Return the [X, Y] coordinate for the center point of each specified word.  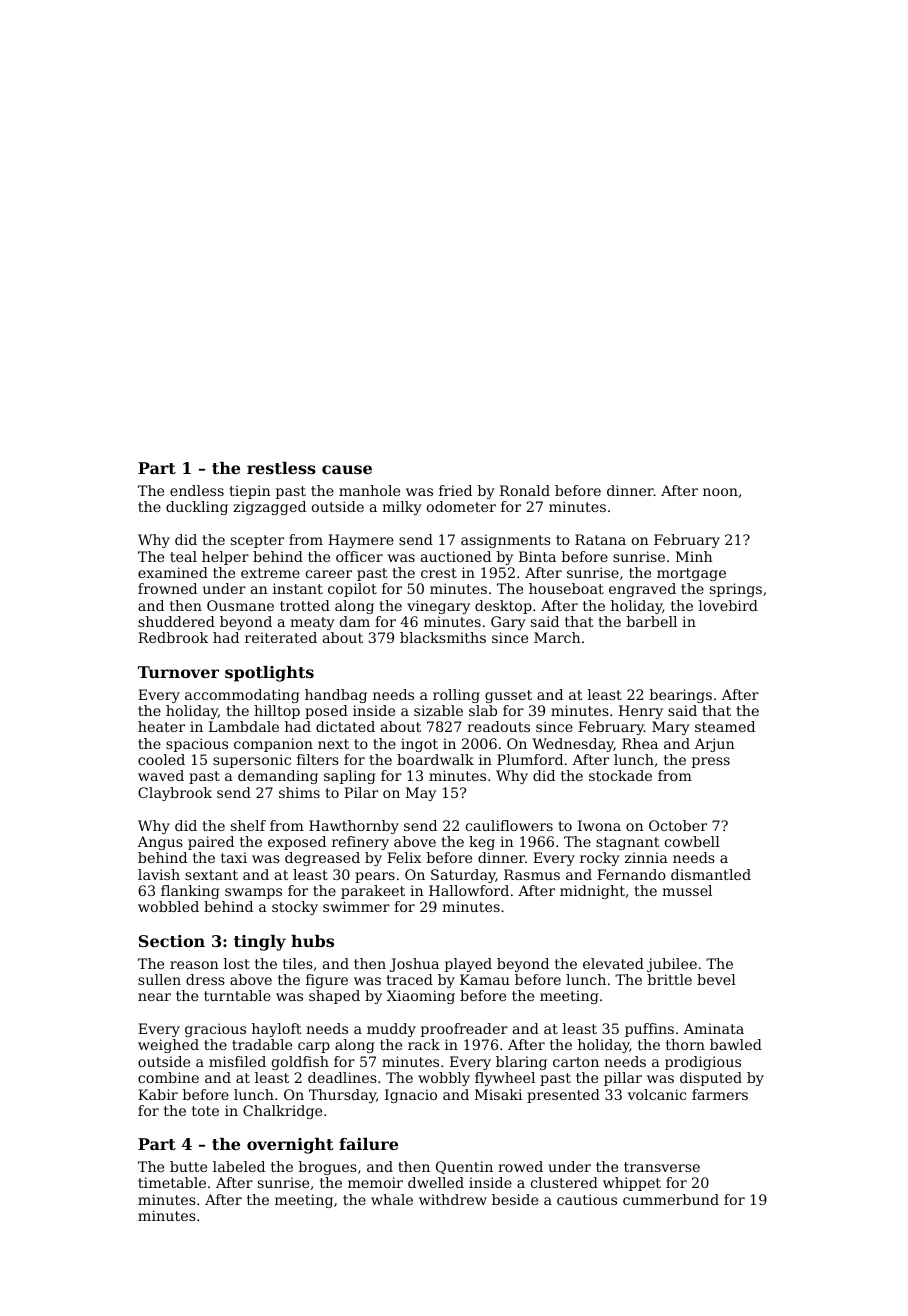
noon [720, 492]
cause [347, 469]
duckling [197, 508]
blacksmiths [443, 637]
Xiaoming [421, 997]
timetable [172, 1182]
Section [172, 941]
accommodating [242, 696]
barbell [651, 621]
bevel [716, 979]
